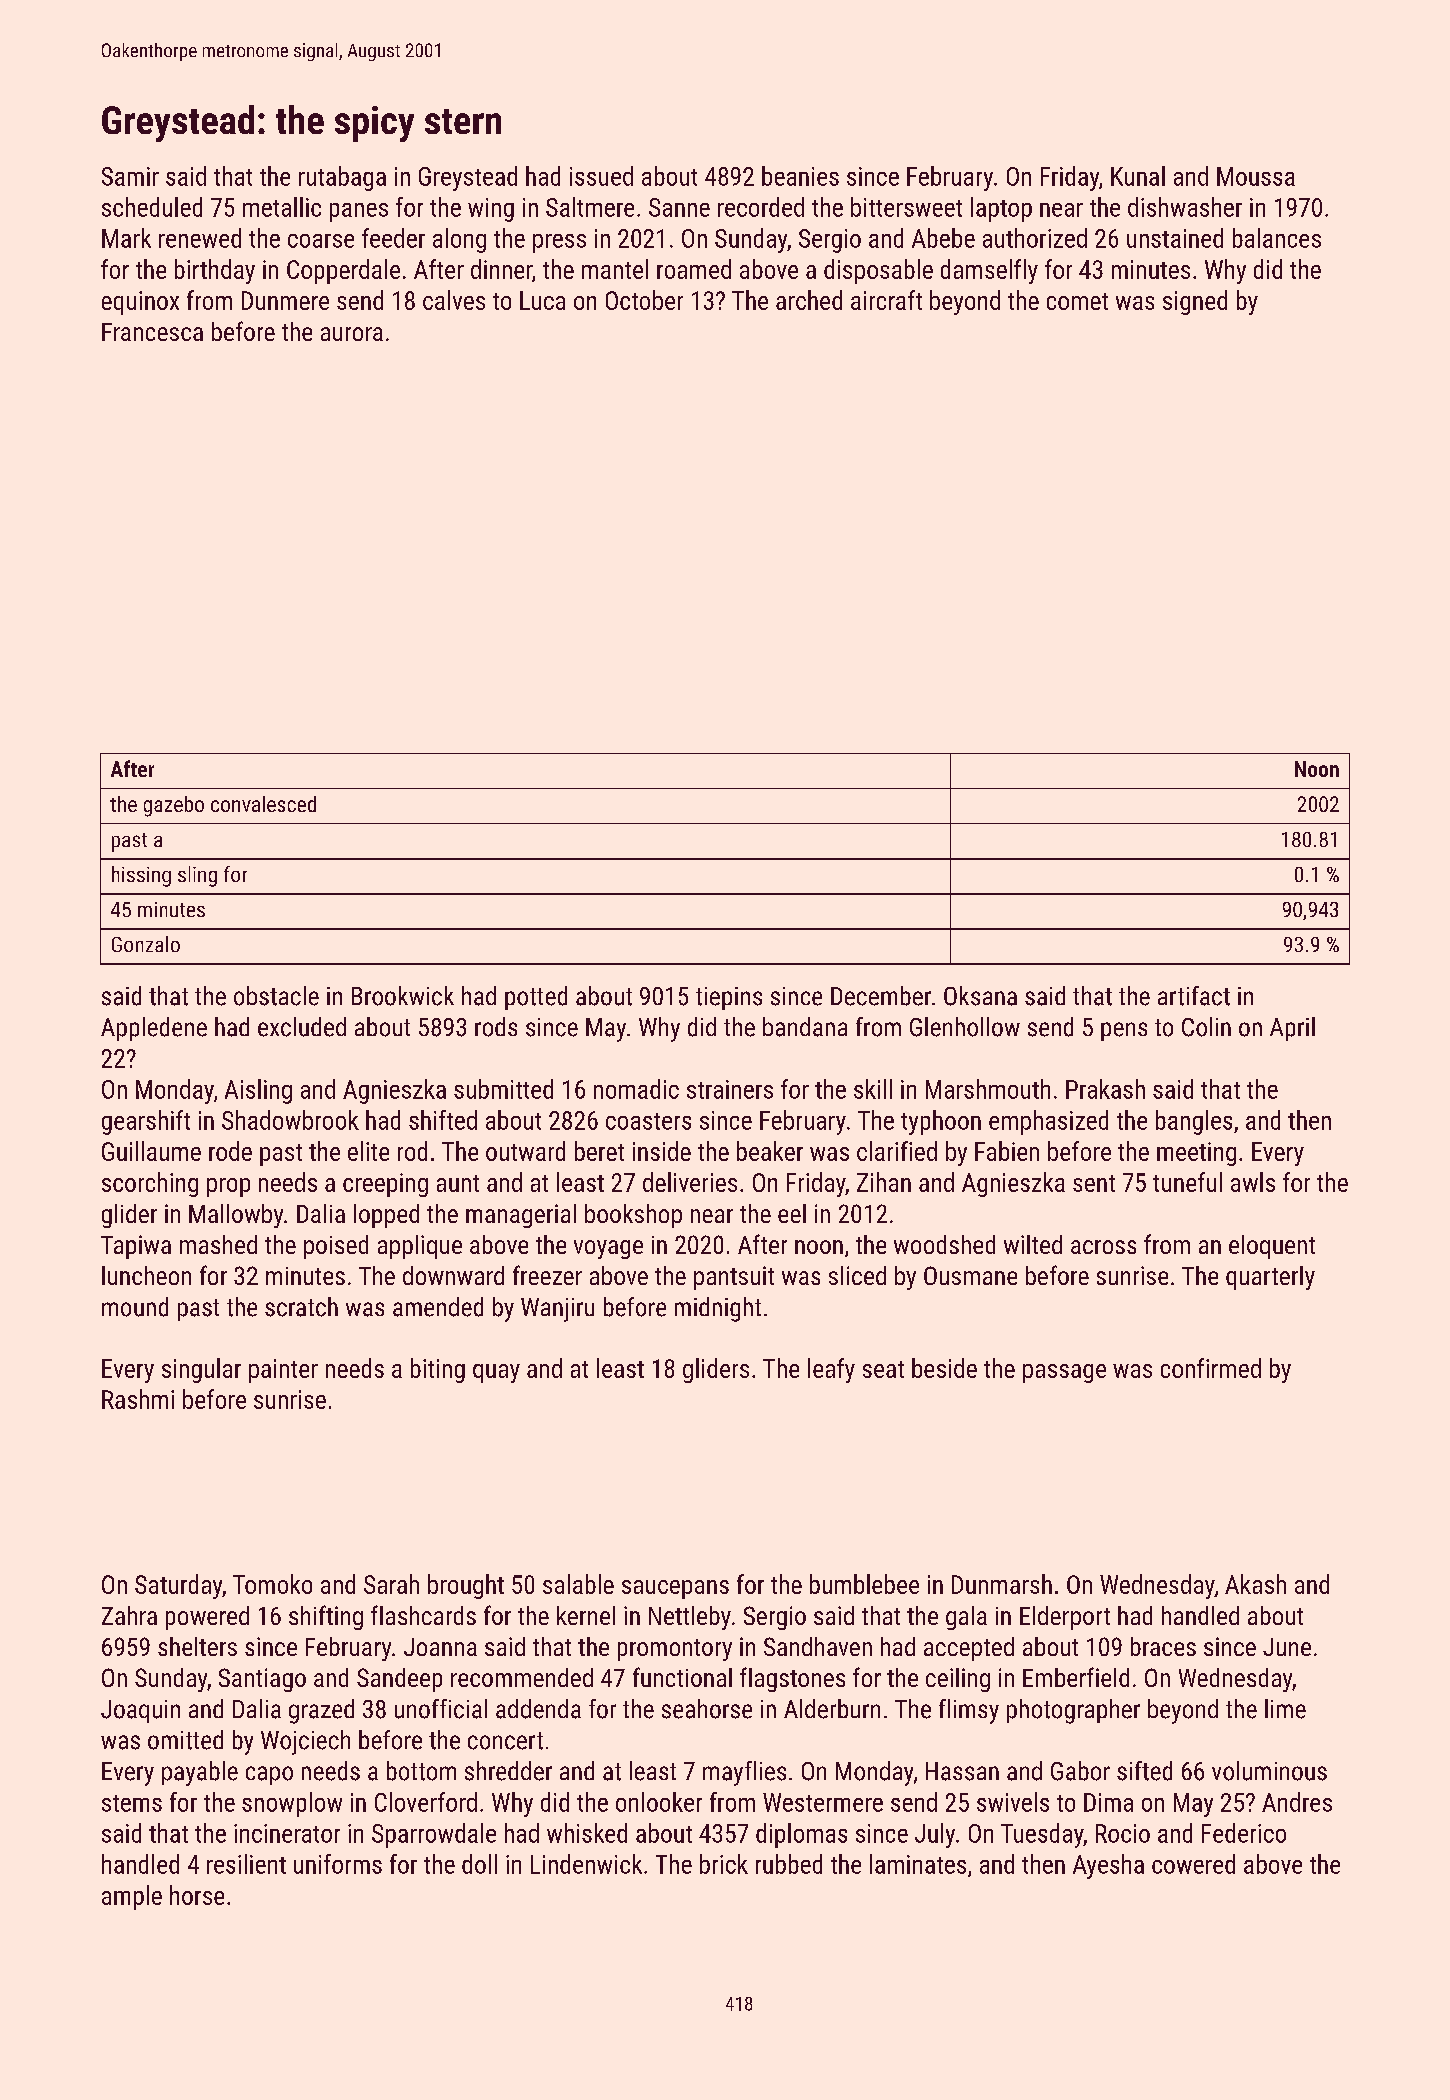 This image has width=1450, height=2100. I want to click on convalesced, so click(263, 804).
